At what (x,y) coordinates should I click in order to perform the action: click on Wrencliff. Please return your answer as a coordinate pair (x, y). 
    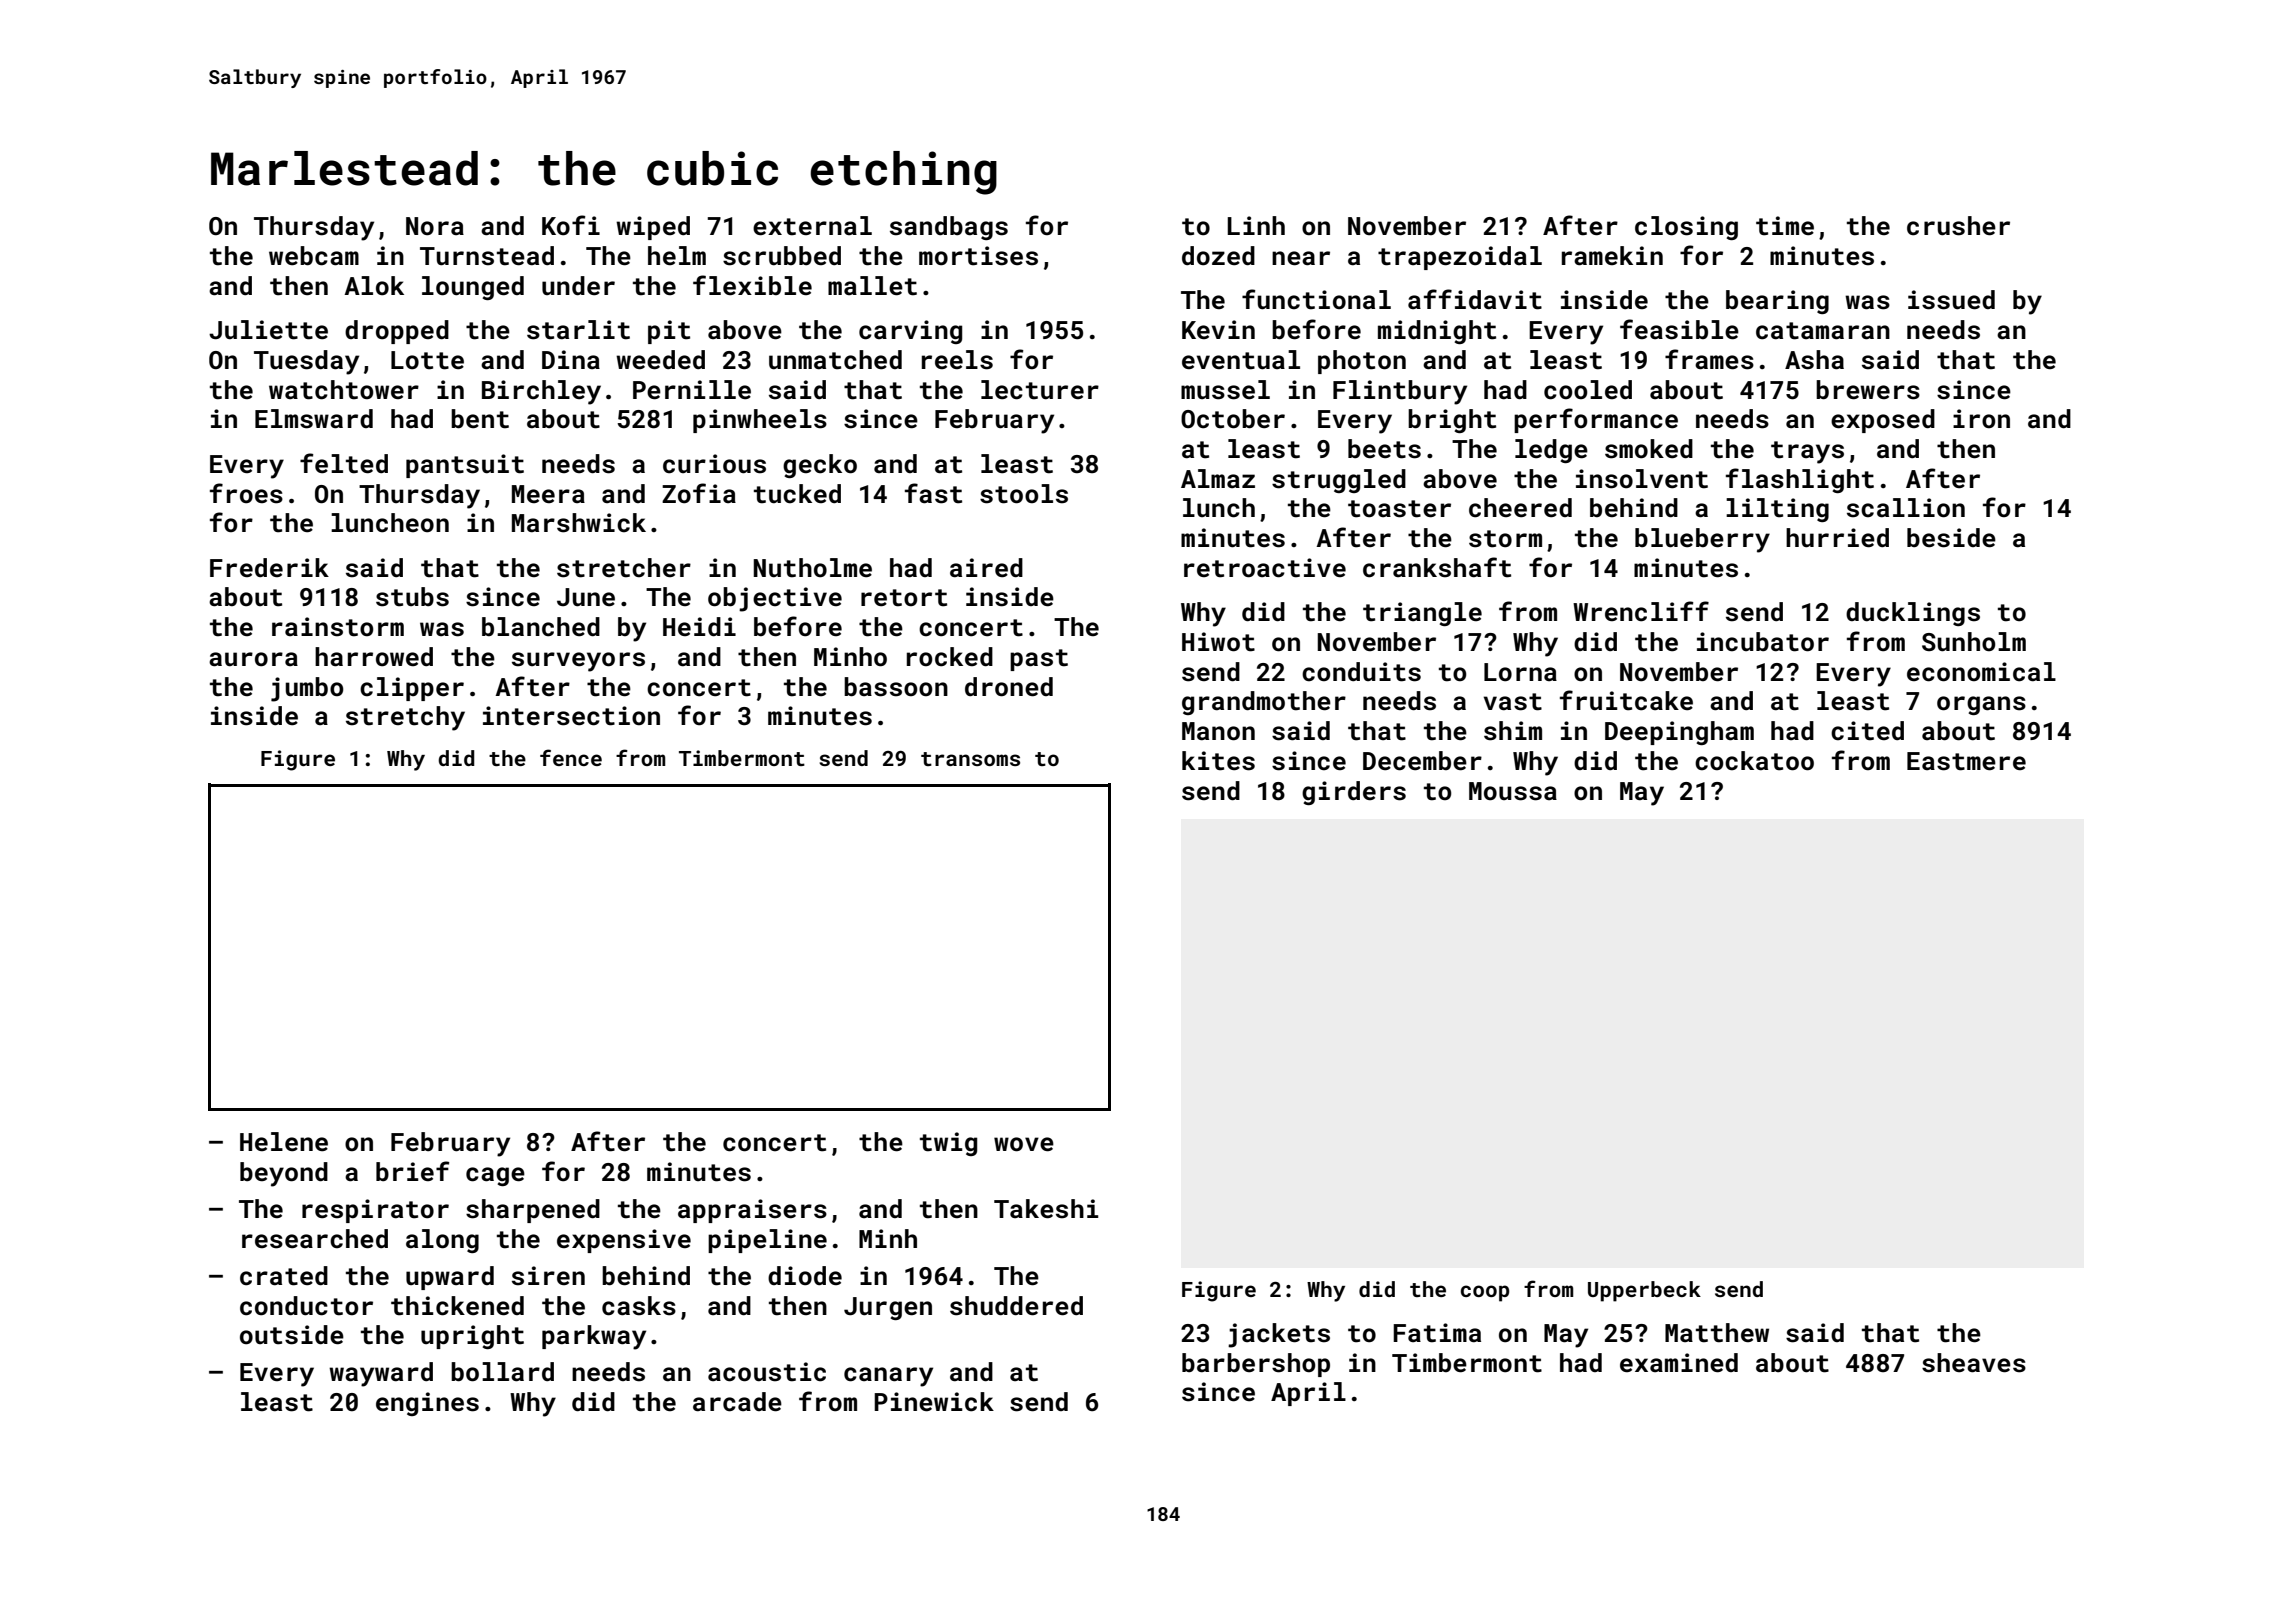
    Looking at the image, I should click on (1641, 611).
